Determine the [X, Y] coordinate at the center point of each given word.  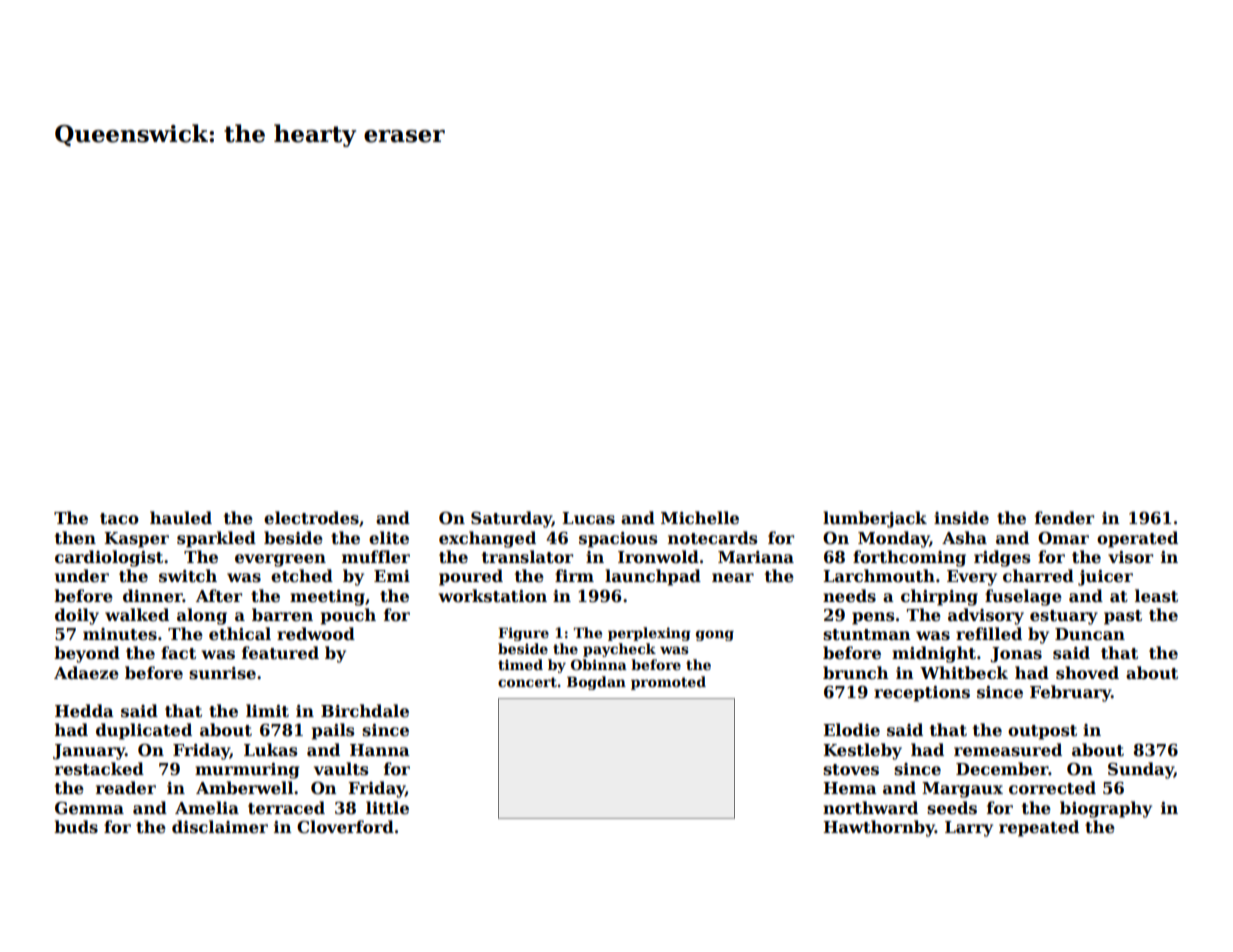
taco [119, 519]
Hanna [380, 750]
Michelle [700, 518]
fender [1064, 518]
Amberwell [244, 787]
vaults [341, 769]
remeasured [1008, 750]
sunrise [222, 673]
